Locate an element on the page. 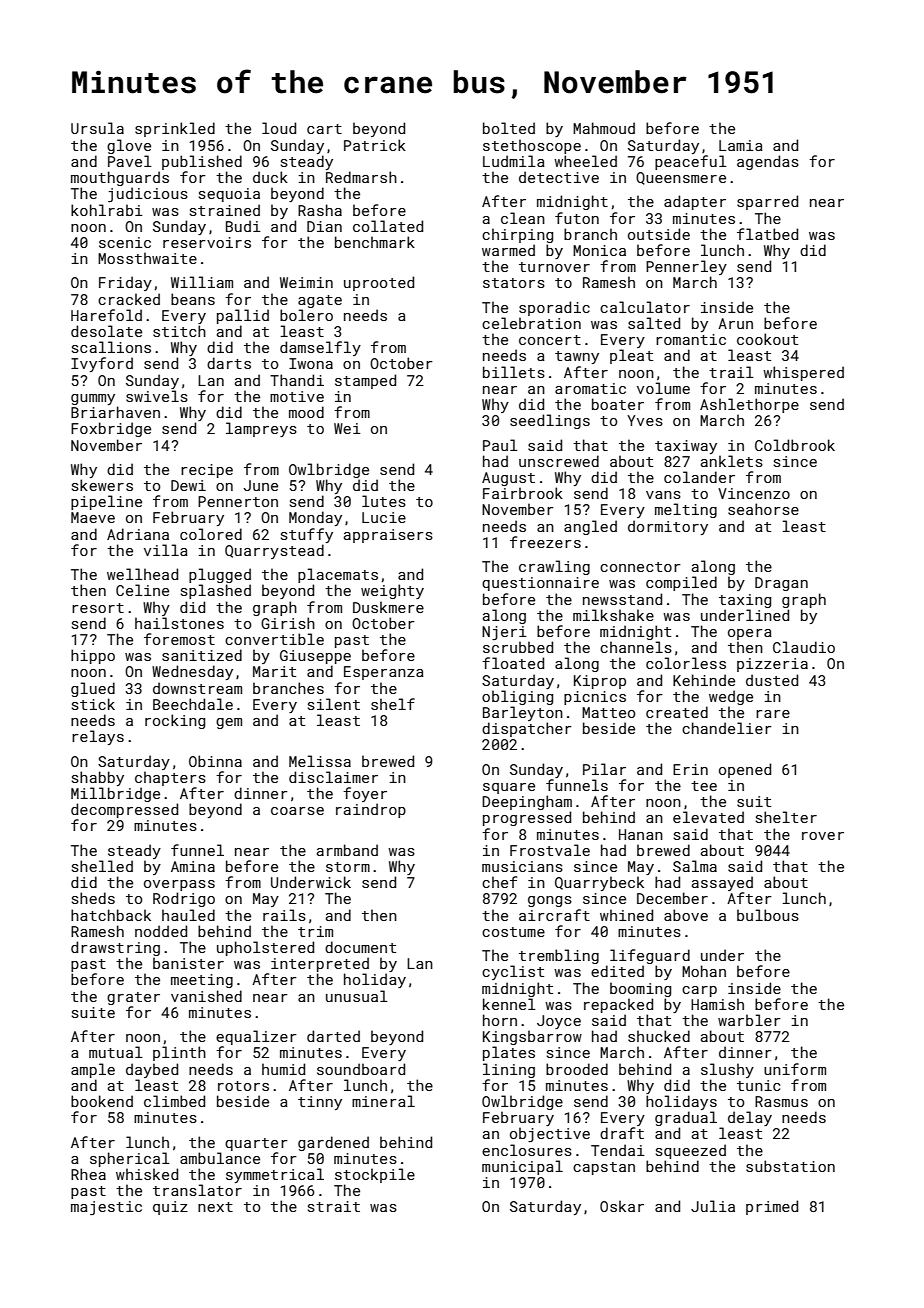  Budi is located at coordinates (243, 226).
